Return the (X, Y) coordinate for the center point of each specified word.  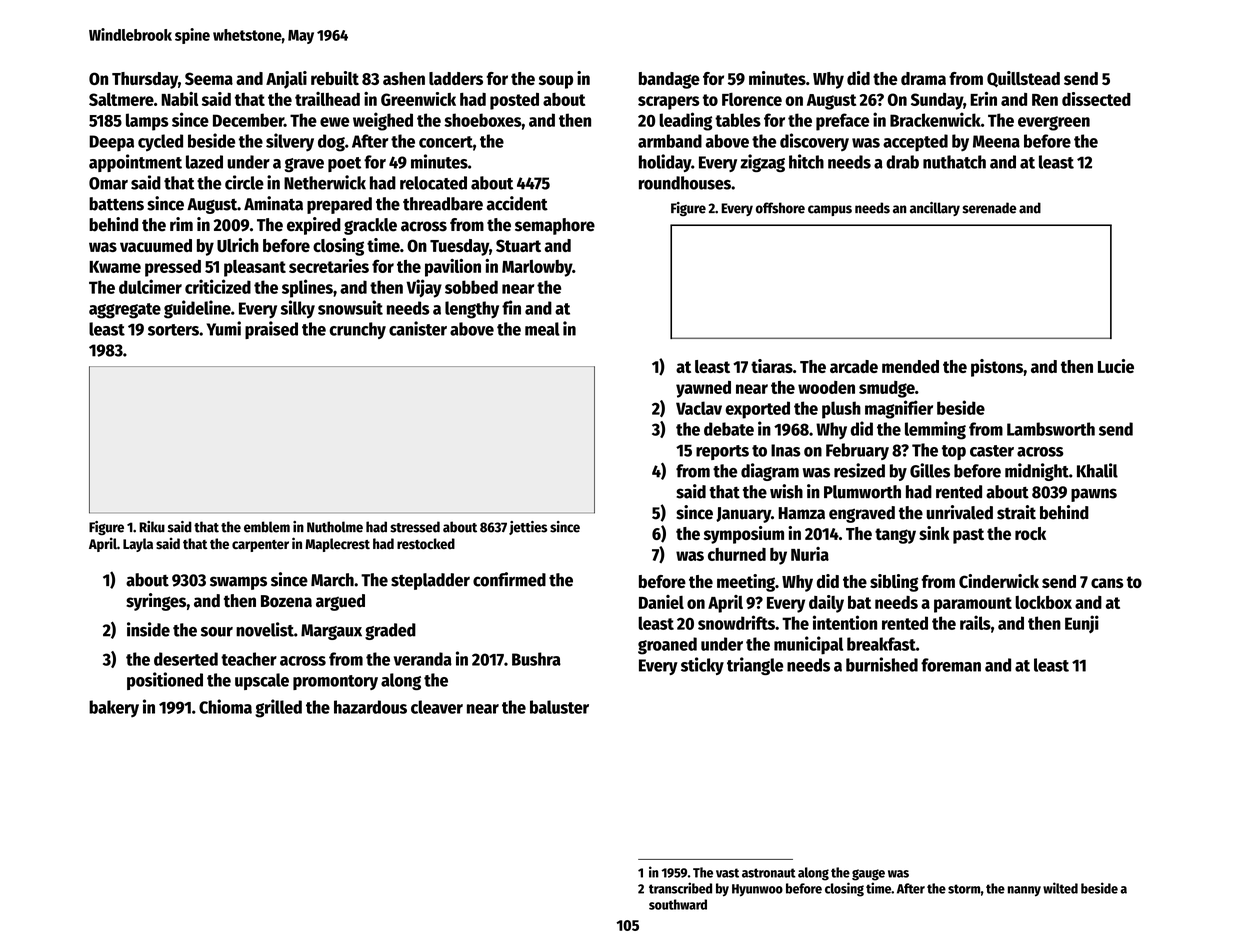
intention (845, 622)
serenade (989, 208)
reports (722, 452)
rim (181, 224)
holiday (665, 163)
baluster (559, 707)
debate (729, 429)
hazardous (370, 707)
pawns (1094, 495)
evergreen (1054, 123)
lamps (147, 122)
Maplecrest (337, 545)
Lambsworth (1051, 429)
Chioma (225, 706)
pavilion (453, 268)
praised (271, 330)
